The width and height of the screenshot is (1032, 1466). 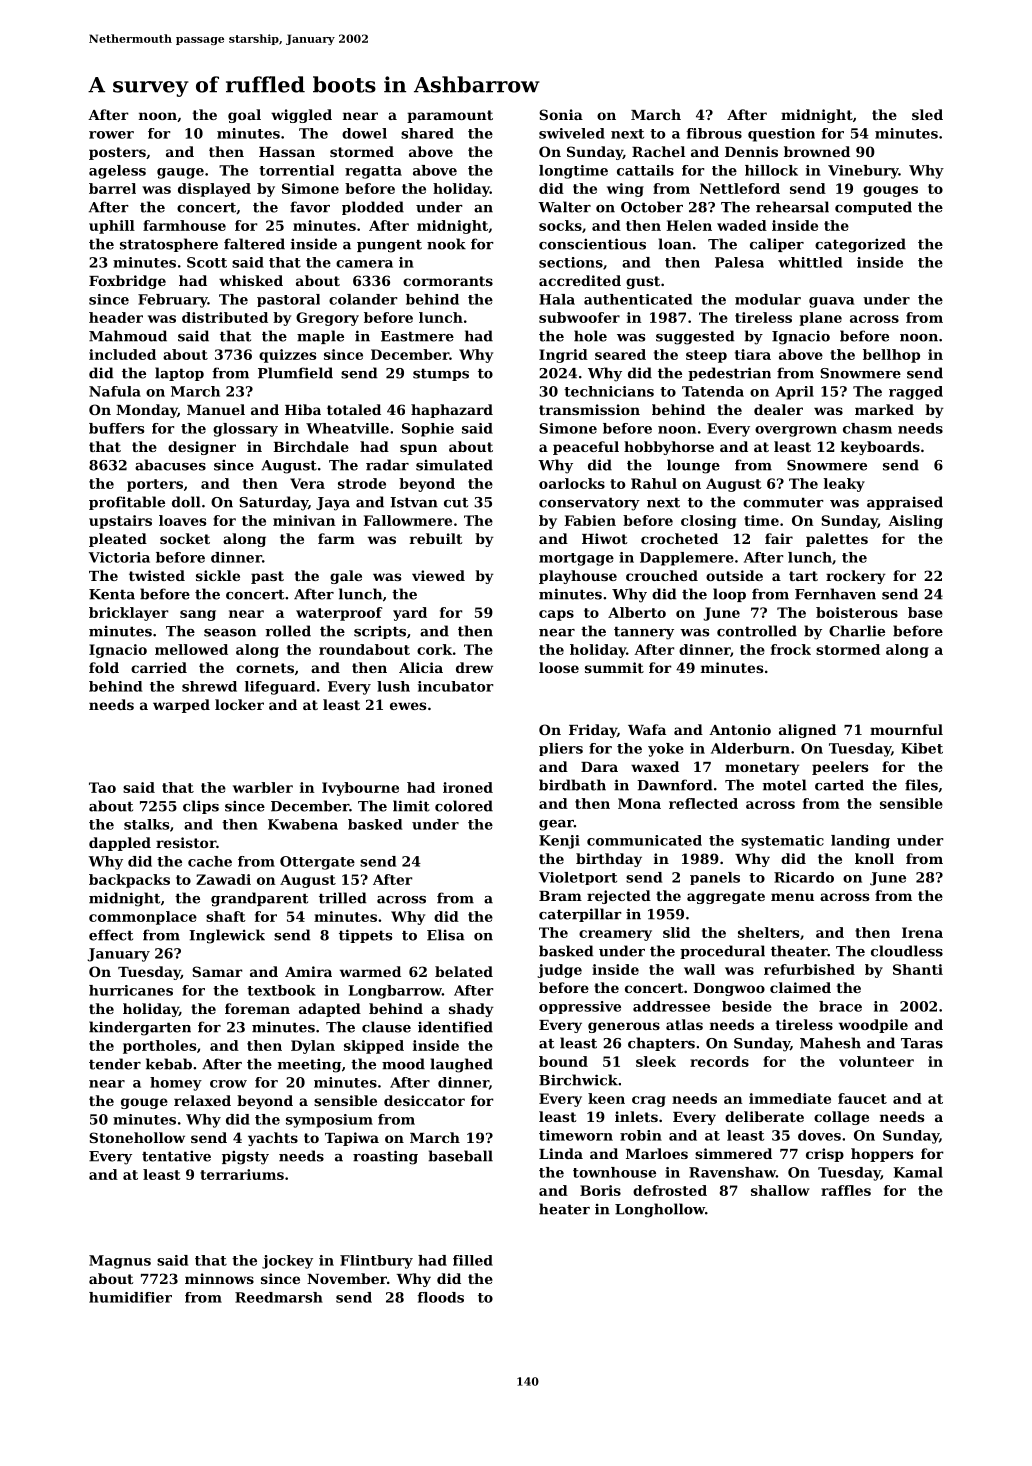 I want to click on Taras, so click(x=922, y=1043).
